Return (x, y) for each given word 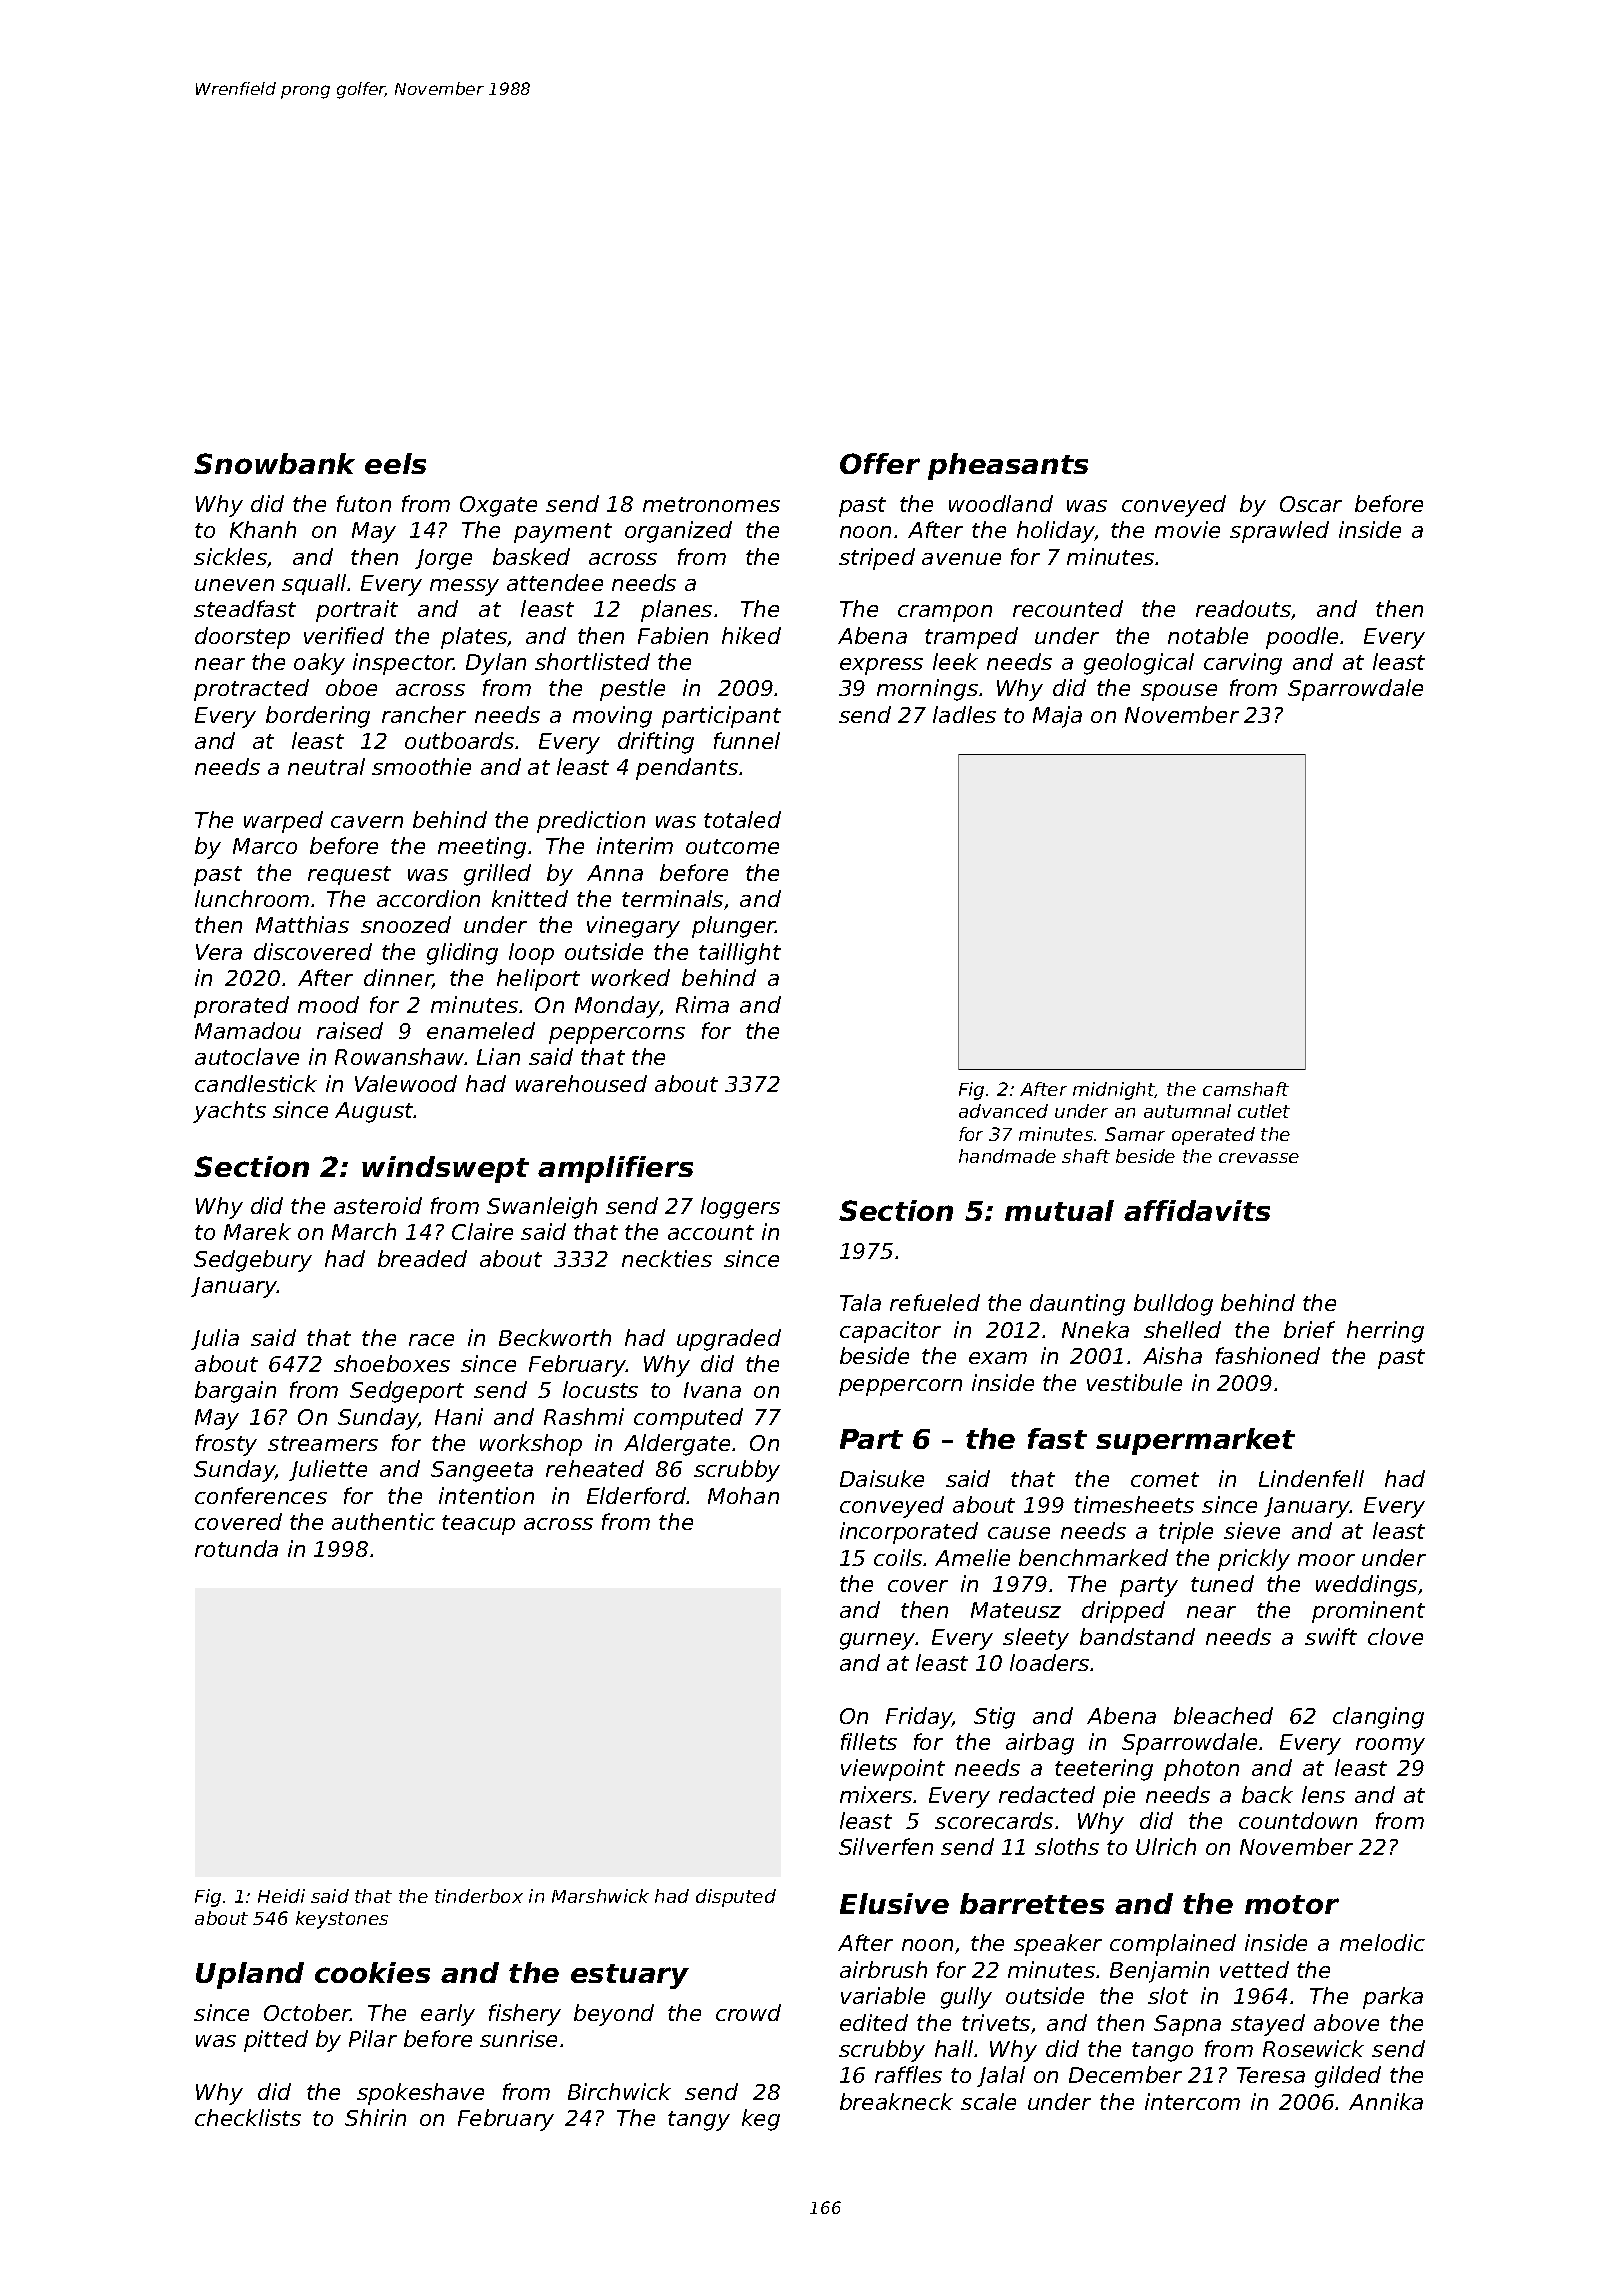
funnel (747, 740)
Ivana (712, 1390)
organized (678, 532)
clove (1395, 1636)
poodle (1302, 638)
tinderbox (479, 1896)
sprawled (1279, 532)
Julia (215, 1339)
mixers (876, 1794)
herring (1385, 1332)
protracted (251, 690)
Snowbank (274, 463)
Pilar (373, 2038)
